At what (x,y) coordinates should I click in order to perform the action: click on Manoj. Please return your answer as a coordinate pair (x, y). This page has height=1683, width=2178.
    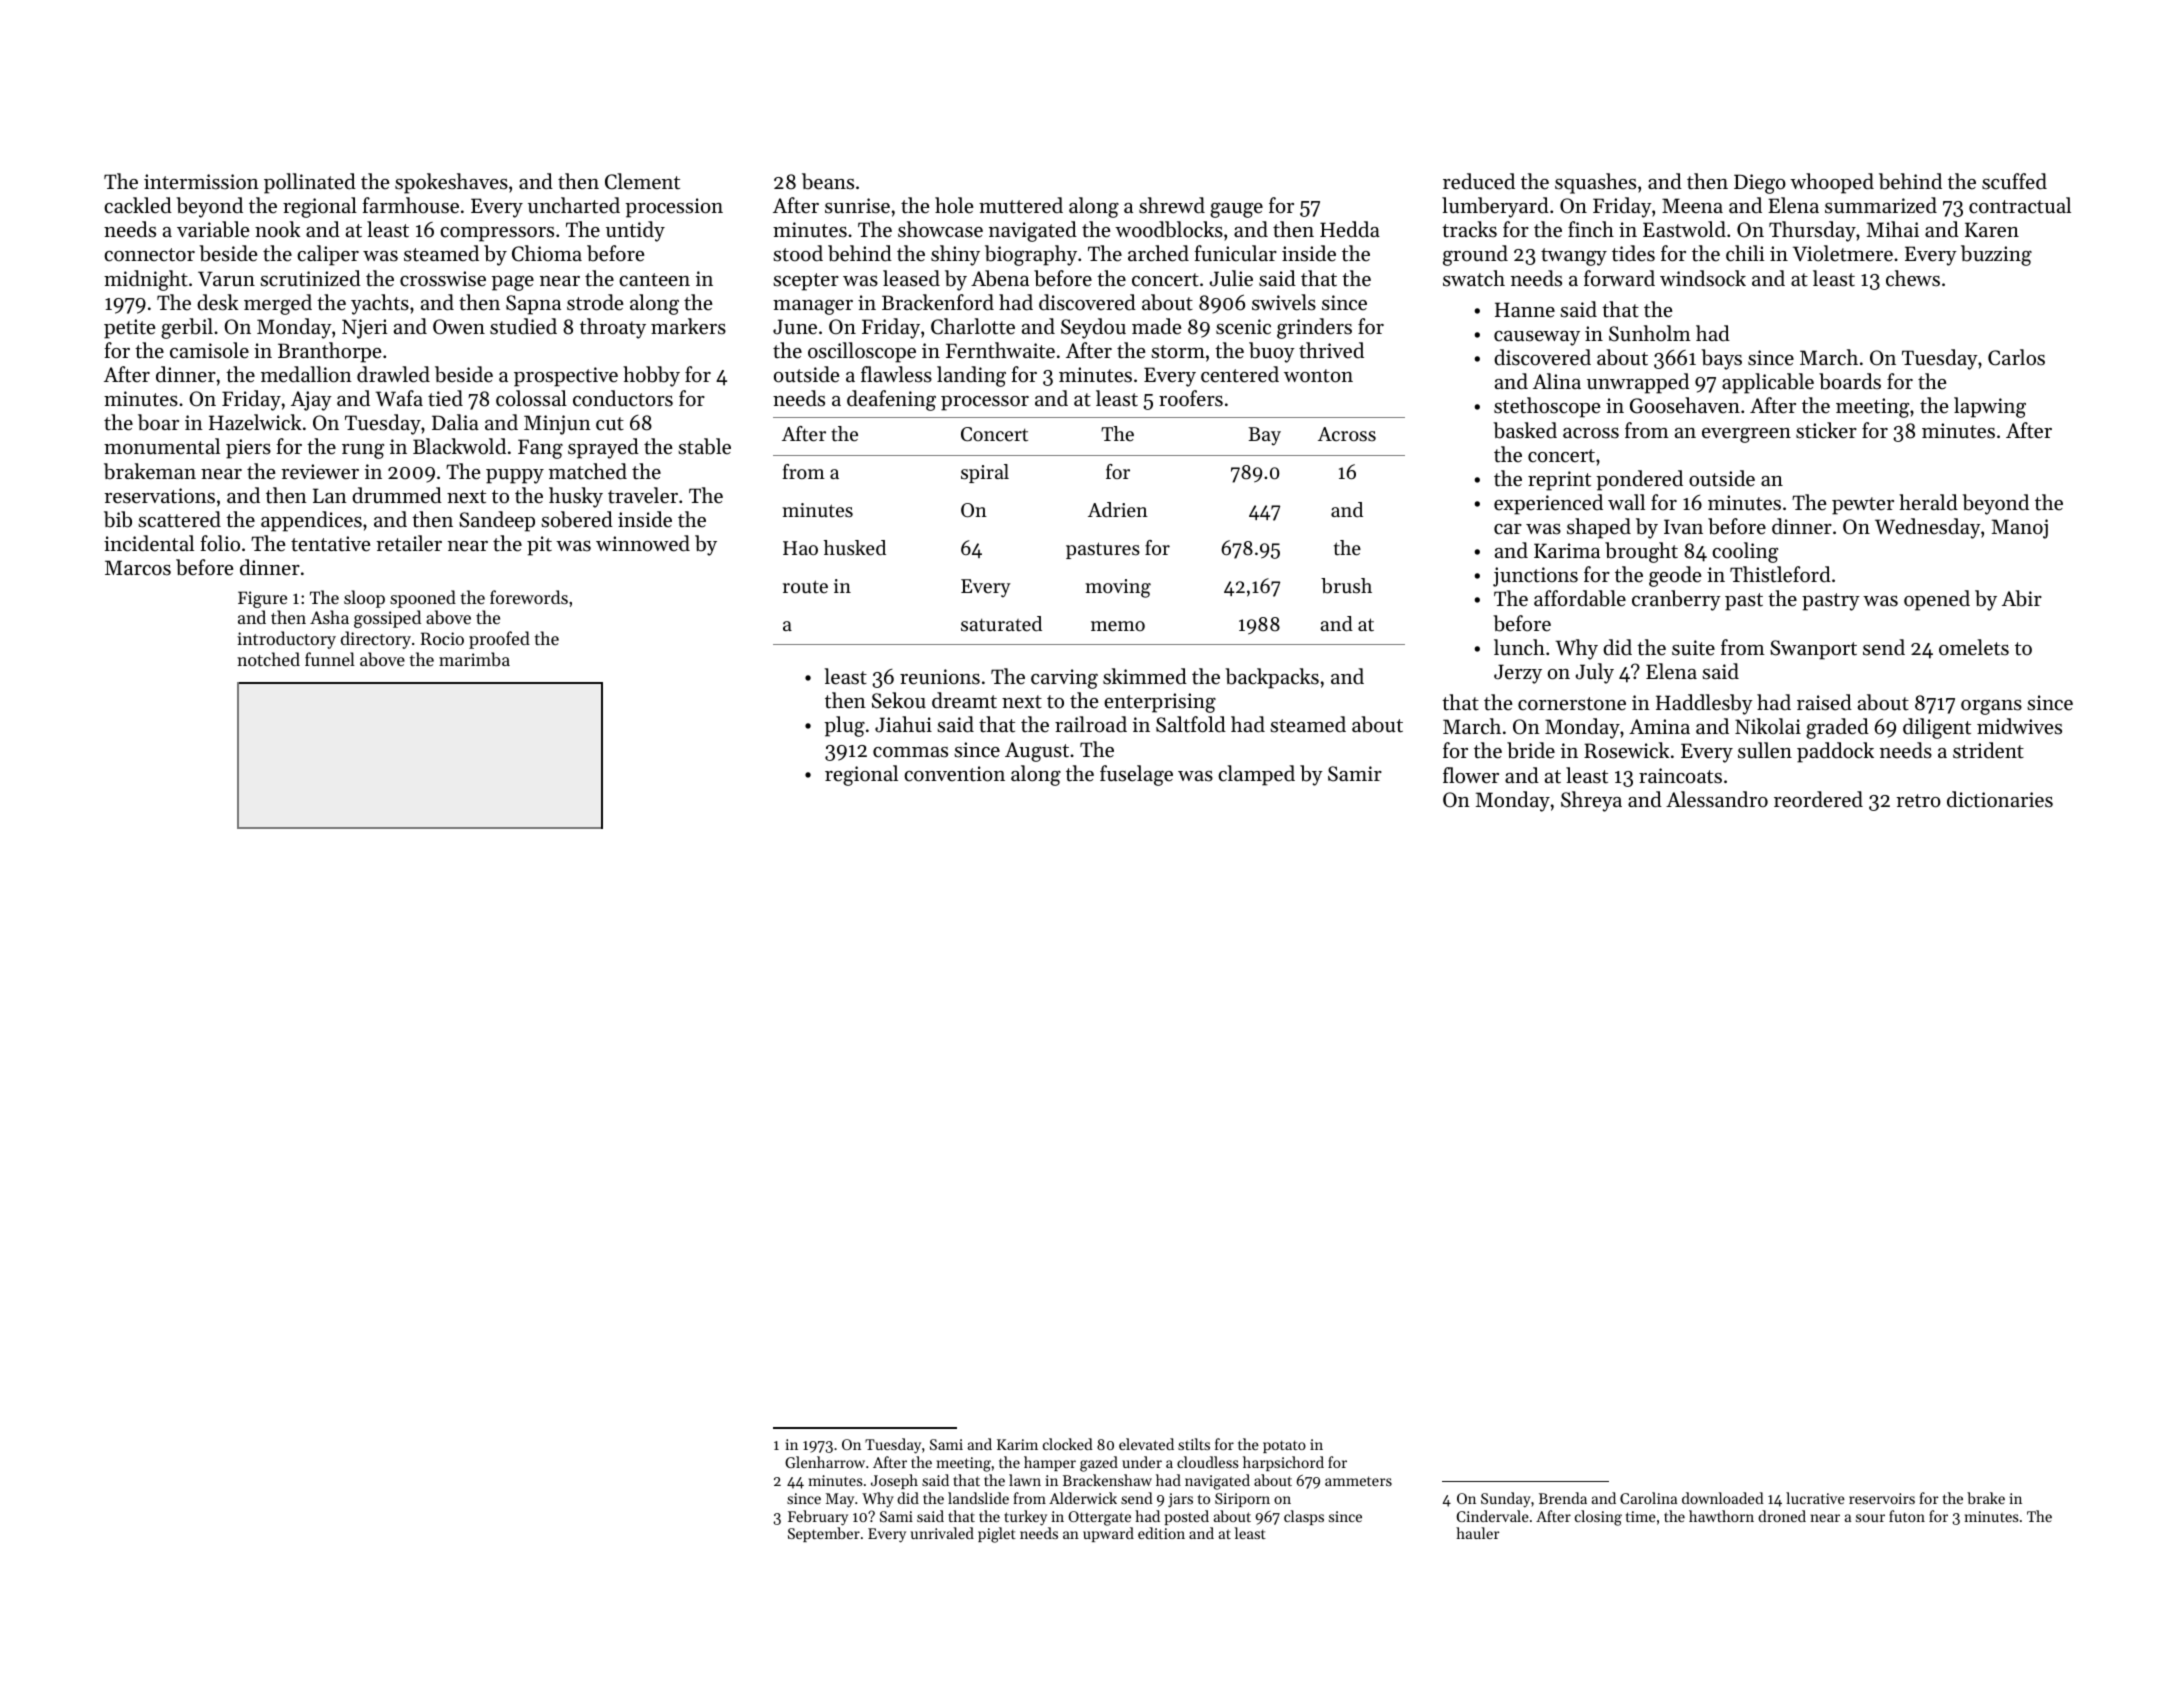
    Looking at the image, I should click on (2020, 529).
